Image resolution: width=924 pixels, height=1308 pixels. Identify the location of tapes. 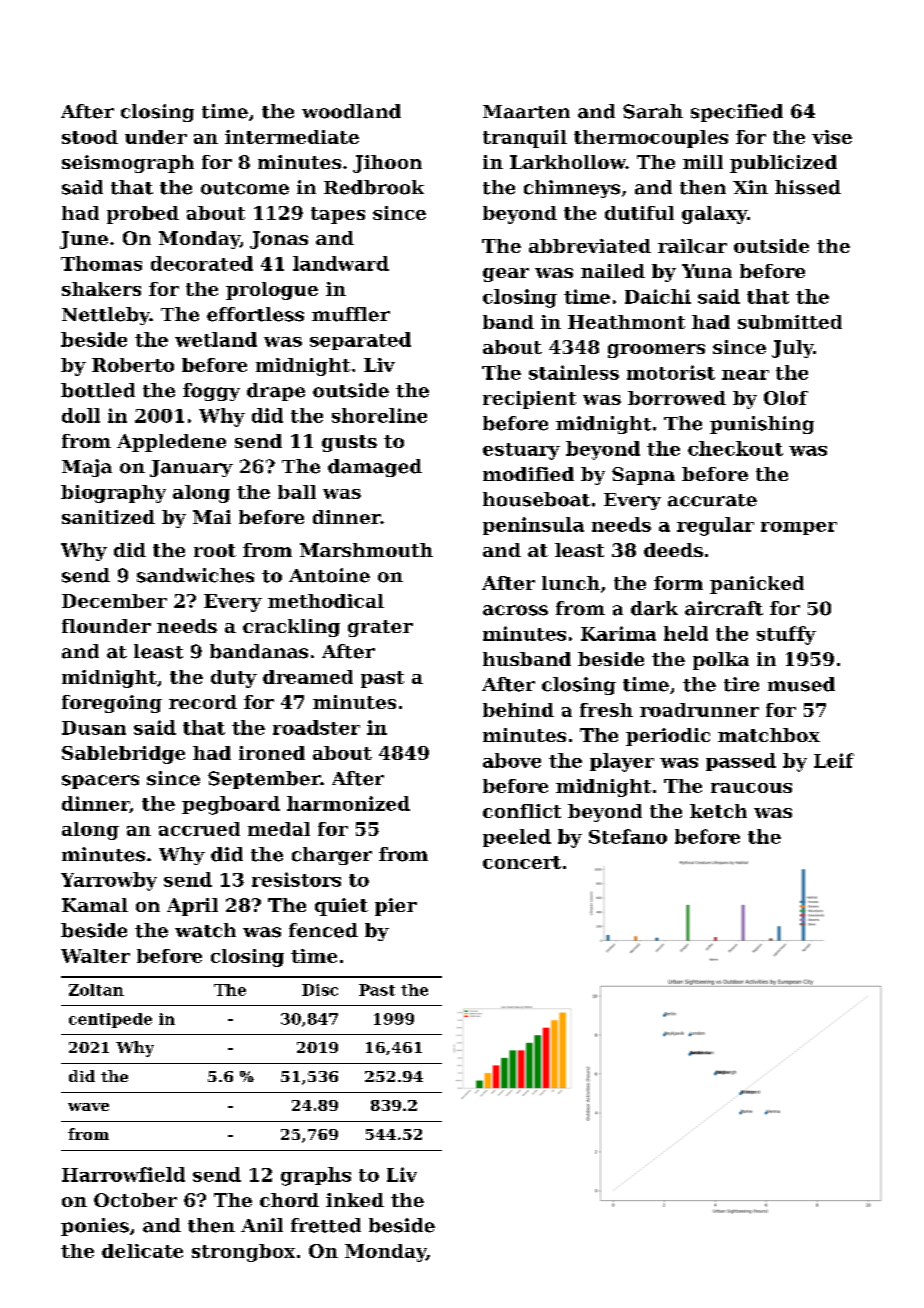
(338, 215).
